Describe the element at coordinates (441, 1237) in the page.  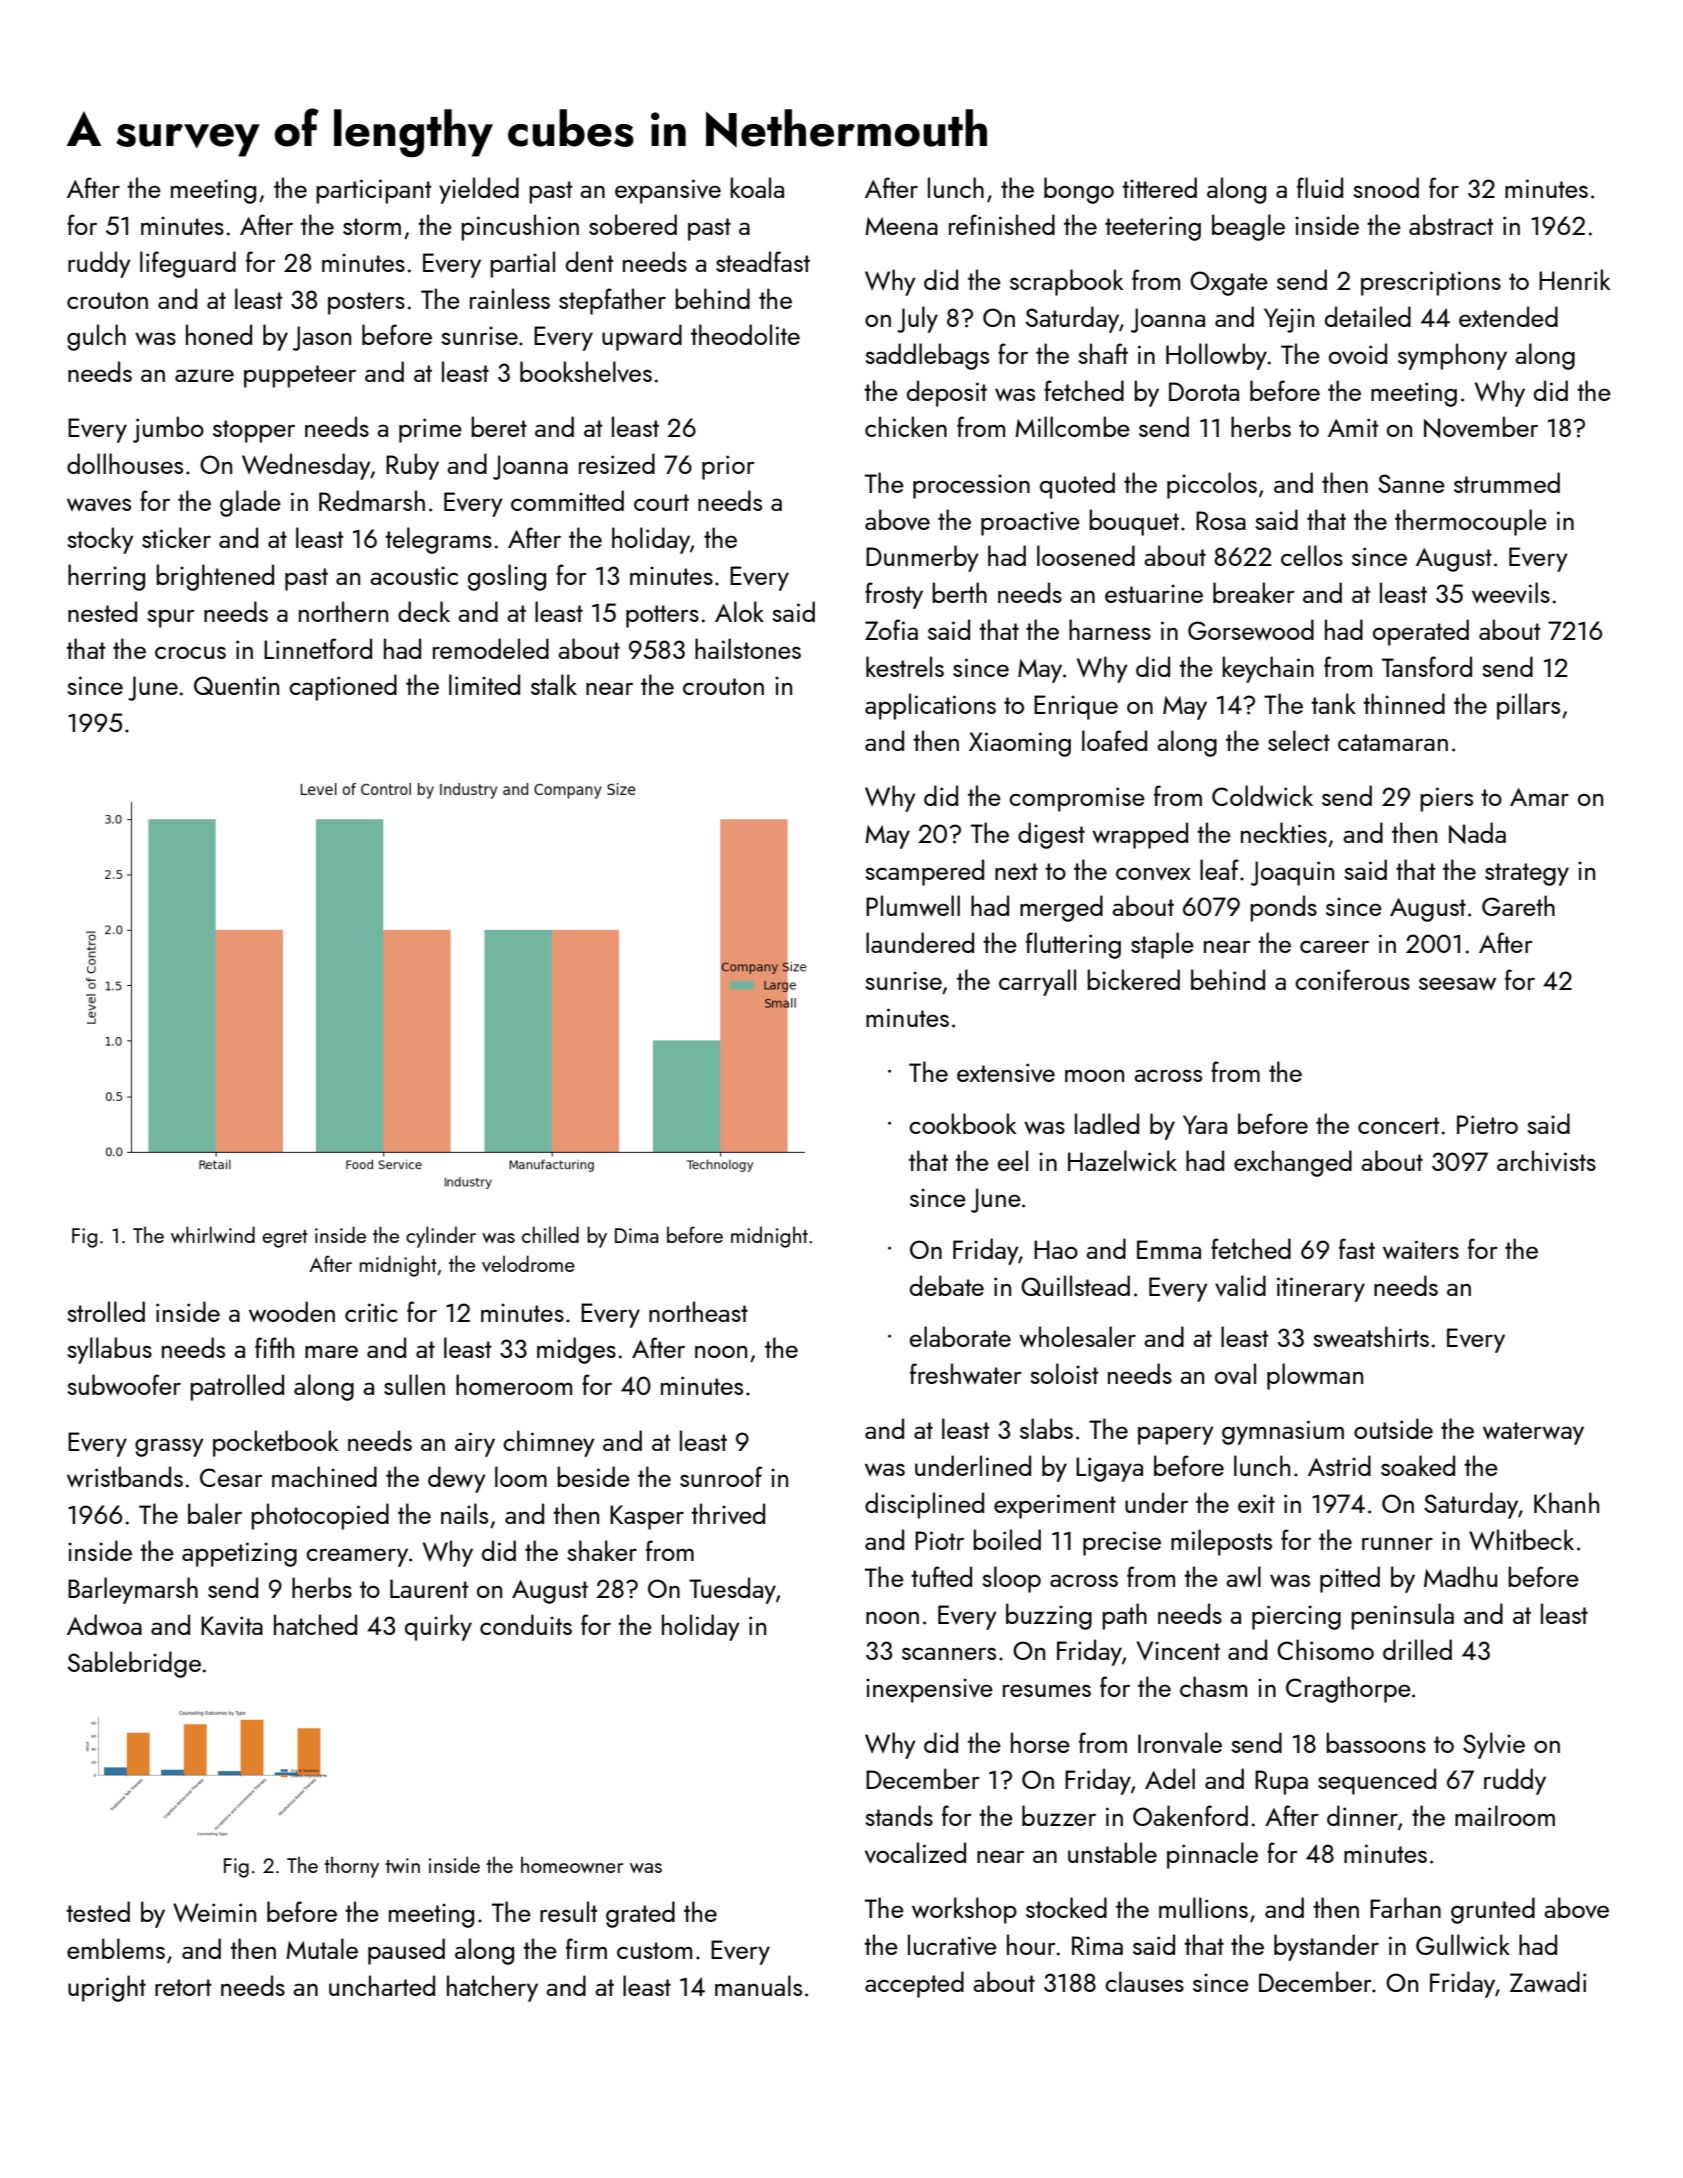
I see `cylinder` at that location.
